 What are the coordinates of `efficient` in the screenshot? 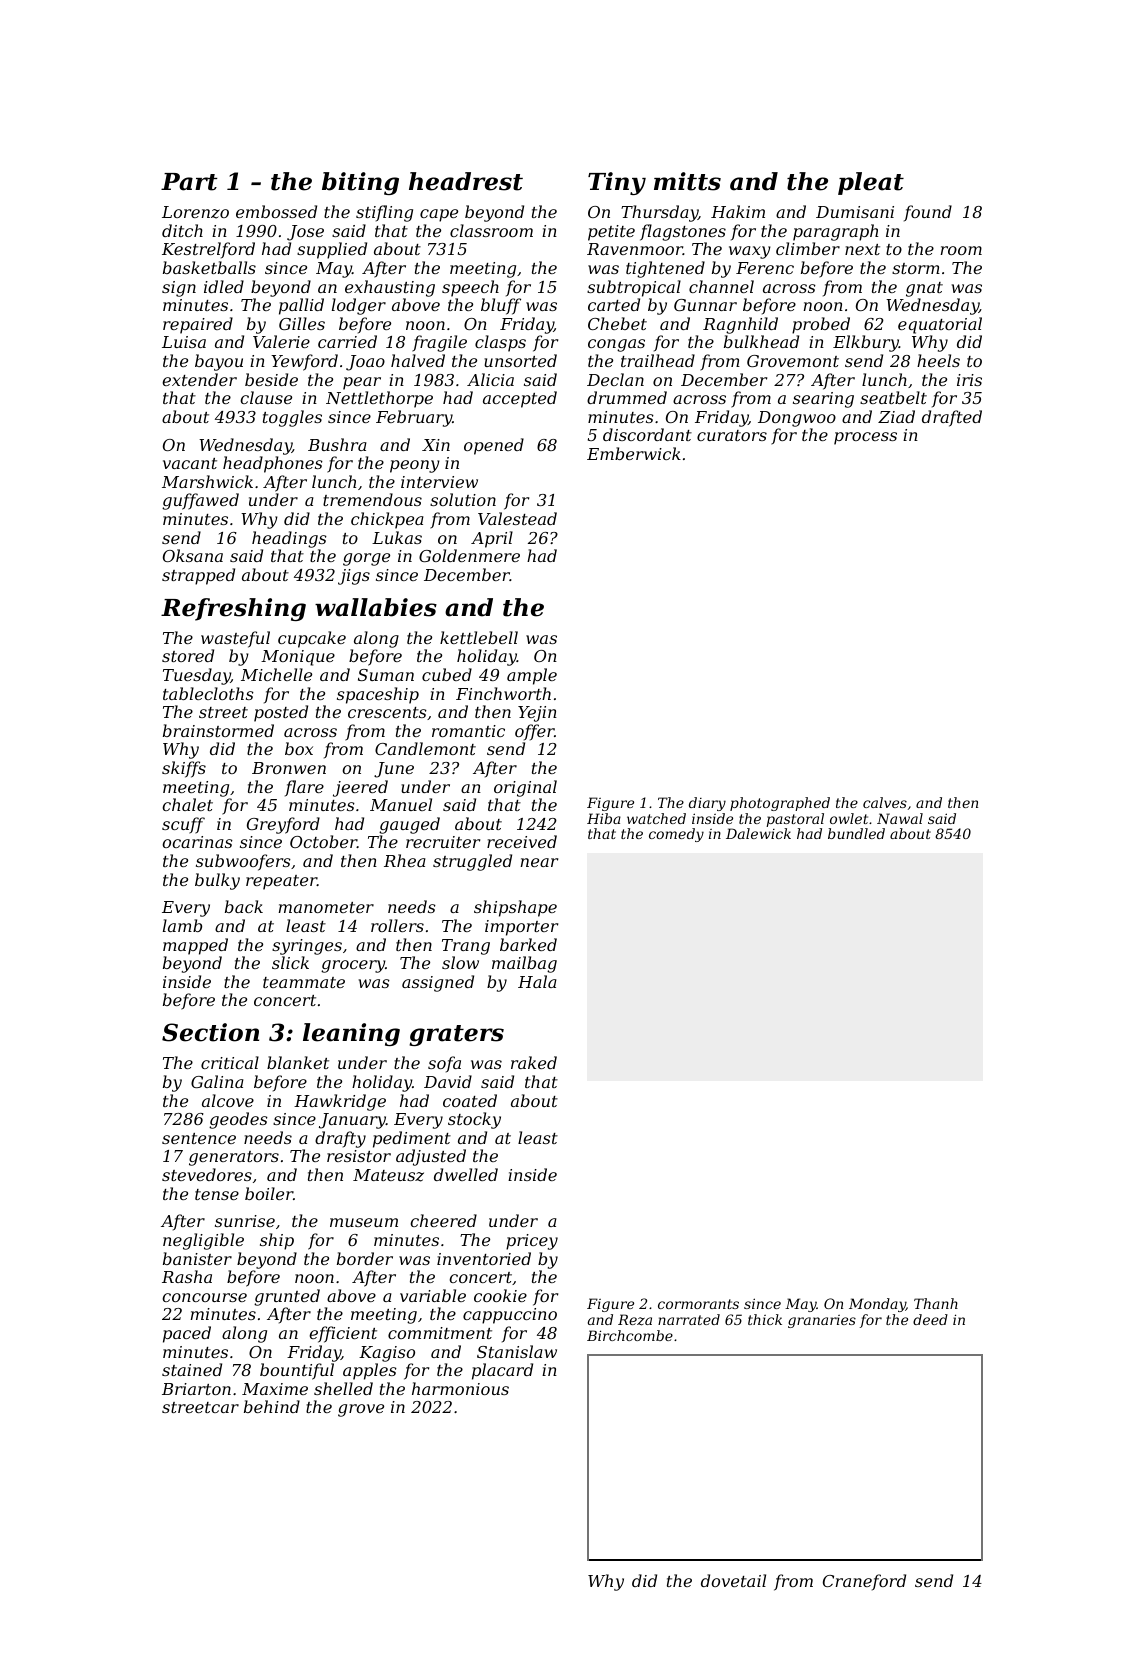 It's located at (343, 1334).
